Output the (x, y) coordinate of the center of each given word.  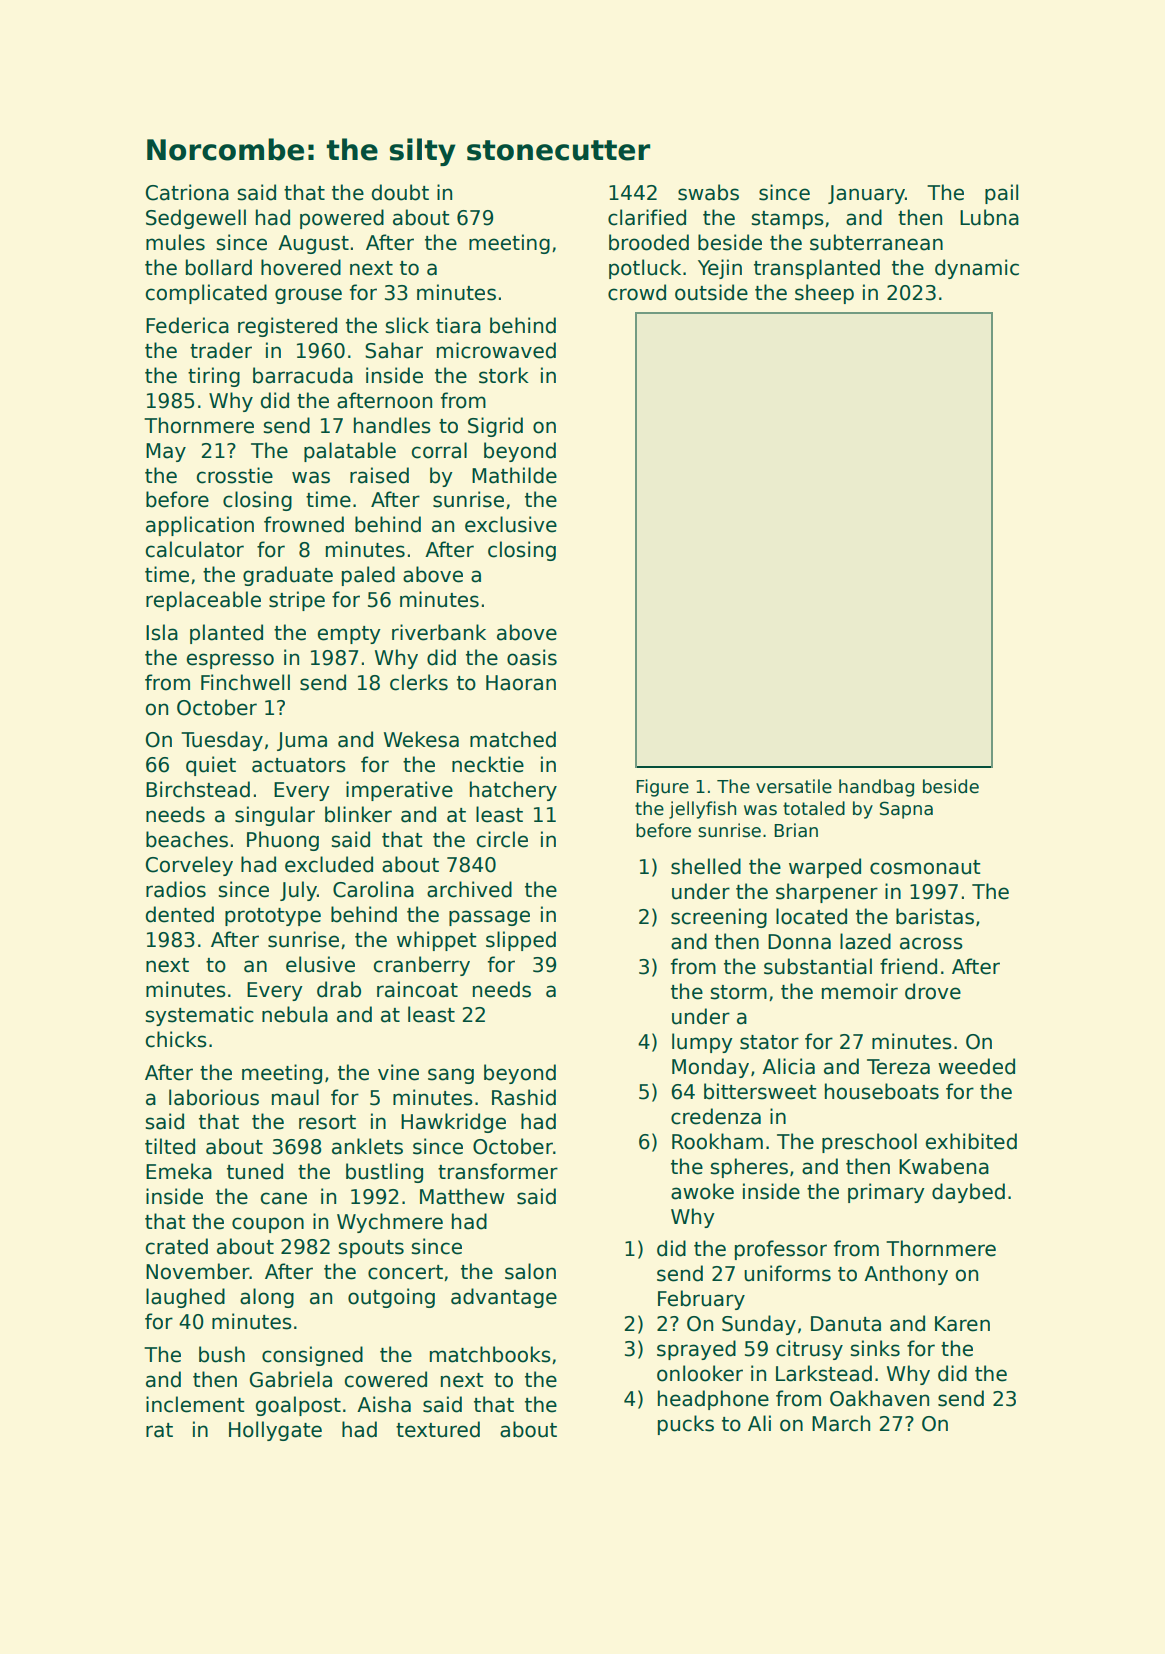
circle (502, 839)
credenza (716, 1116)
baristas (935, 916)
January (866, 194)
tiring (214, 377)
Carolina (373, 889)
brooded (649, 242)
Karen (962, 1324)
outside (711, 292)
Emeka (179, 1171)
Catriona (187, 192)
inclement (195, 1404)
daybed (968, 1193)
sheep (824, 294)
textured (438, 1429)
